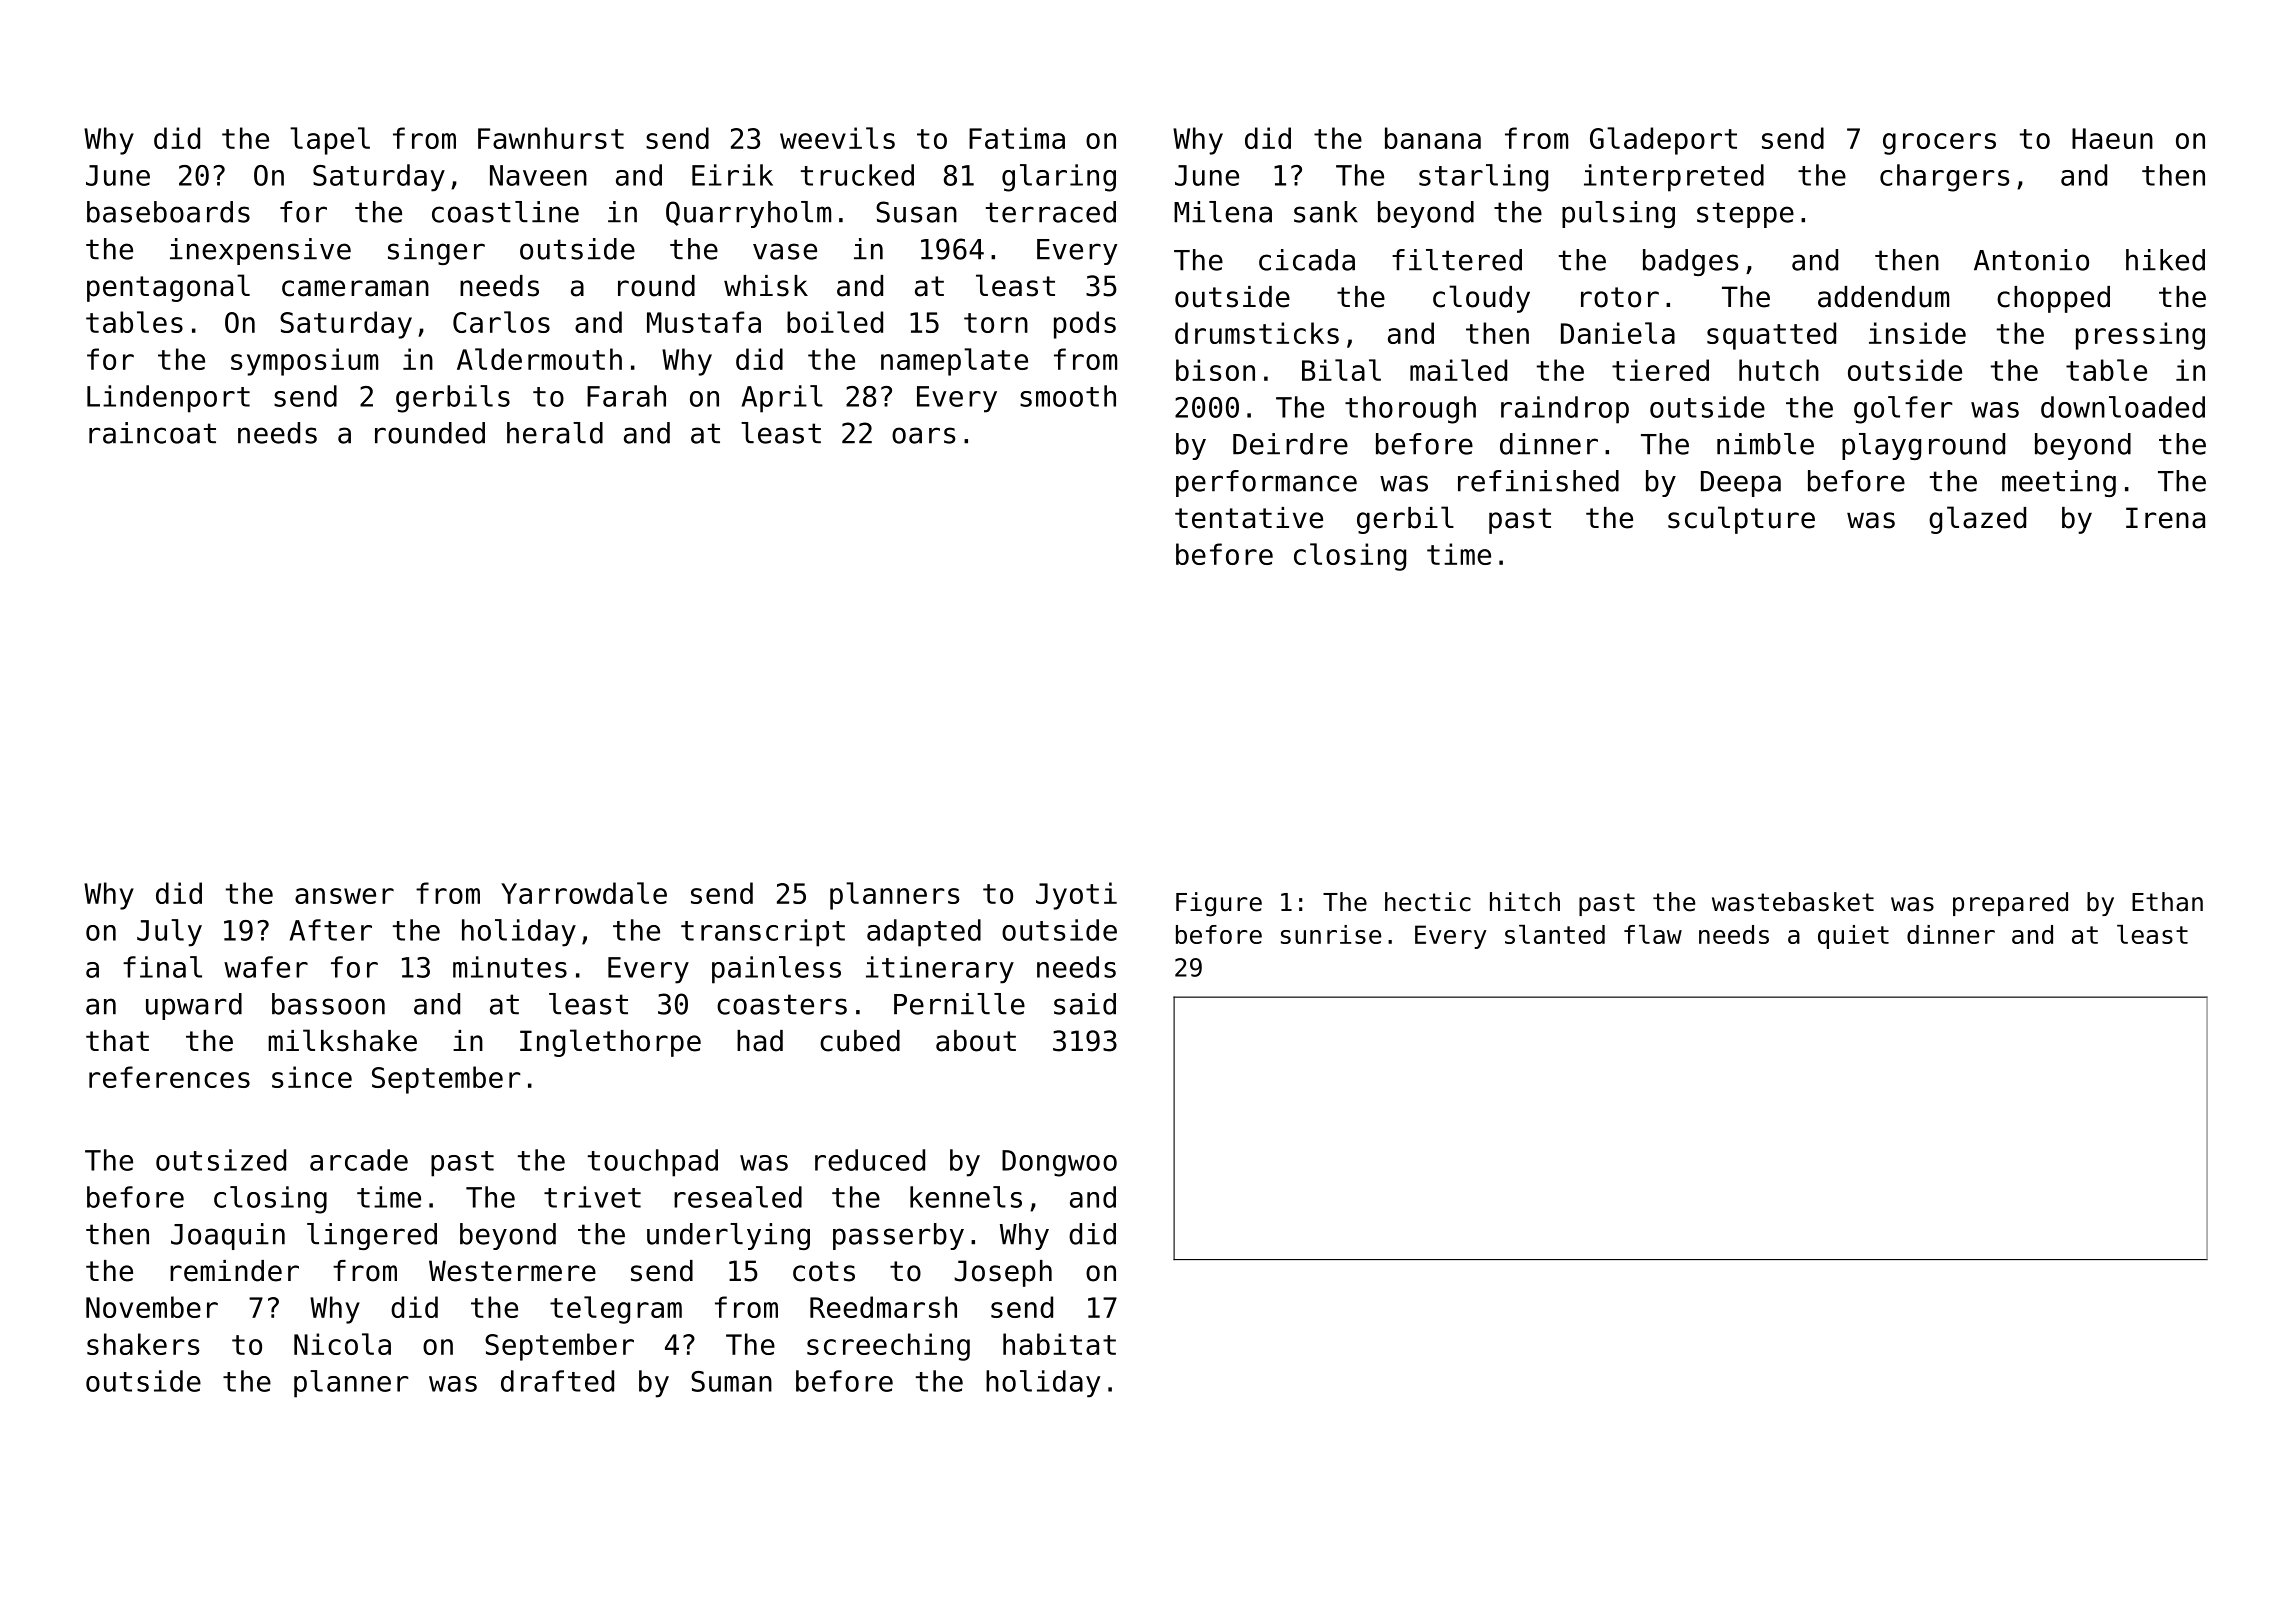 The width and height of the screenshot is (2292, 1620). What do you see at coordinates (330, 141) in the screenshot?
I see `lapel` at bounding box center [330, 141].
